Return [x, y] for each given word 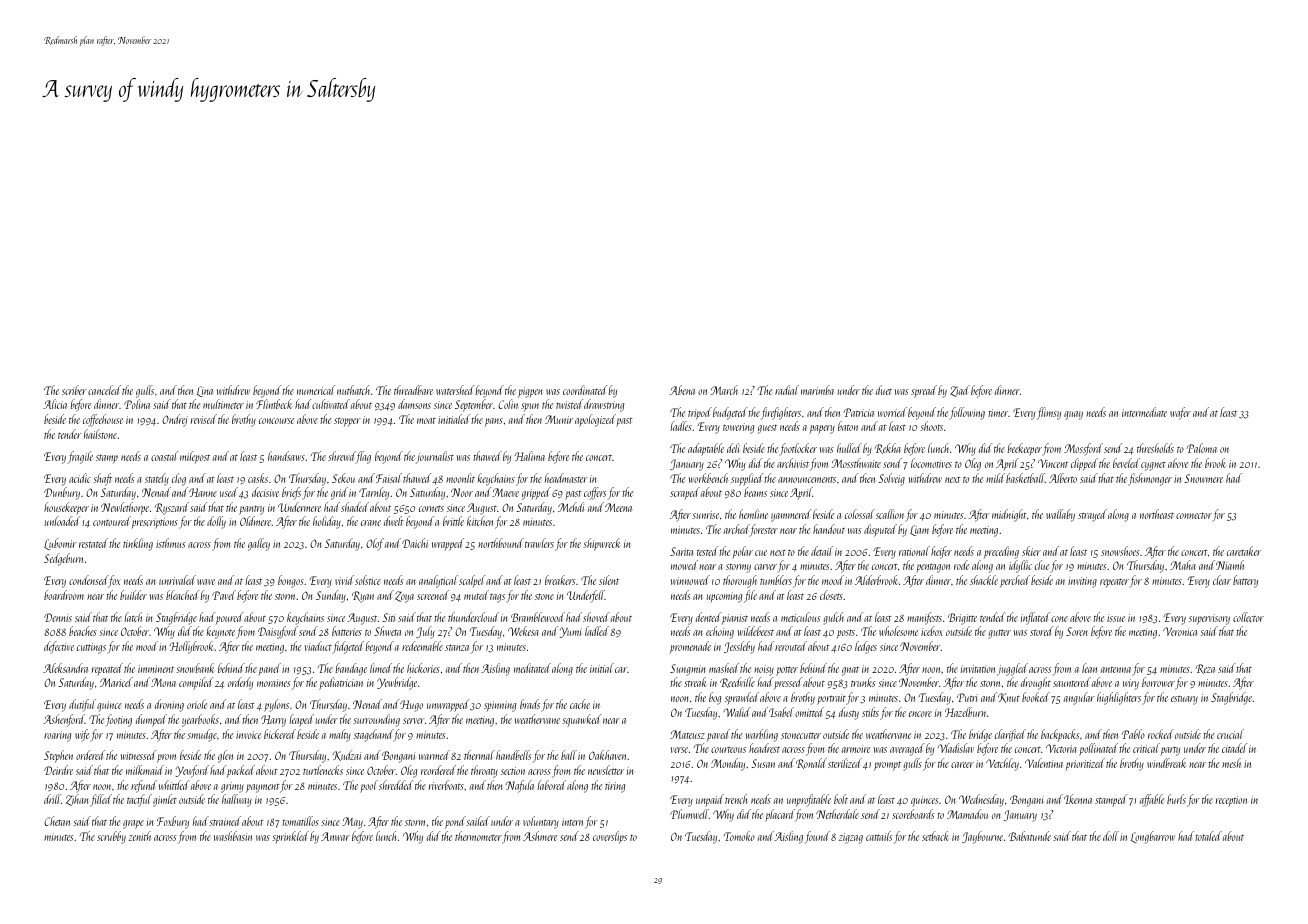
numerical [316, 390]
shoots [931, 426]
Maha [1183, 565]
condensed [88, 580]
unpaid [710, 800]
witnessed [138, 755]
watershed [455, 390]
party [1170, 751]
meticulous [800, 617]
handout [829, 529]
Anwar [335, 836]
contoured [112, 521]
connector [1194, 515]
